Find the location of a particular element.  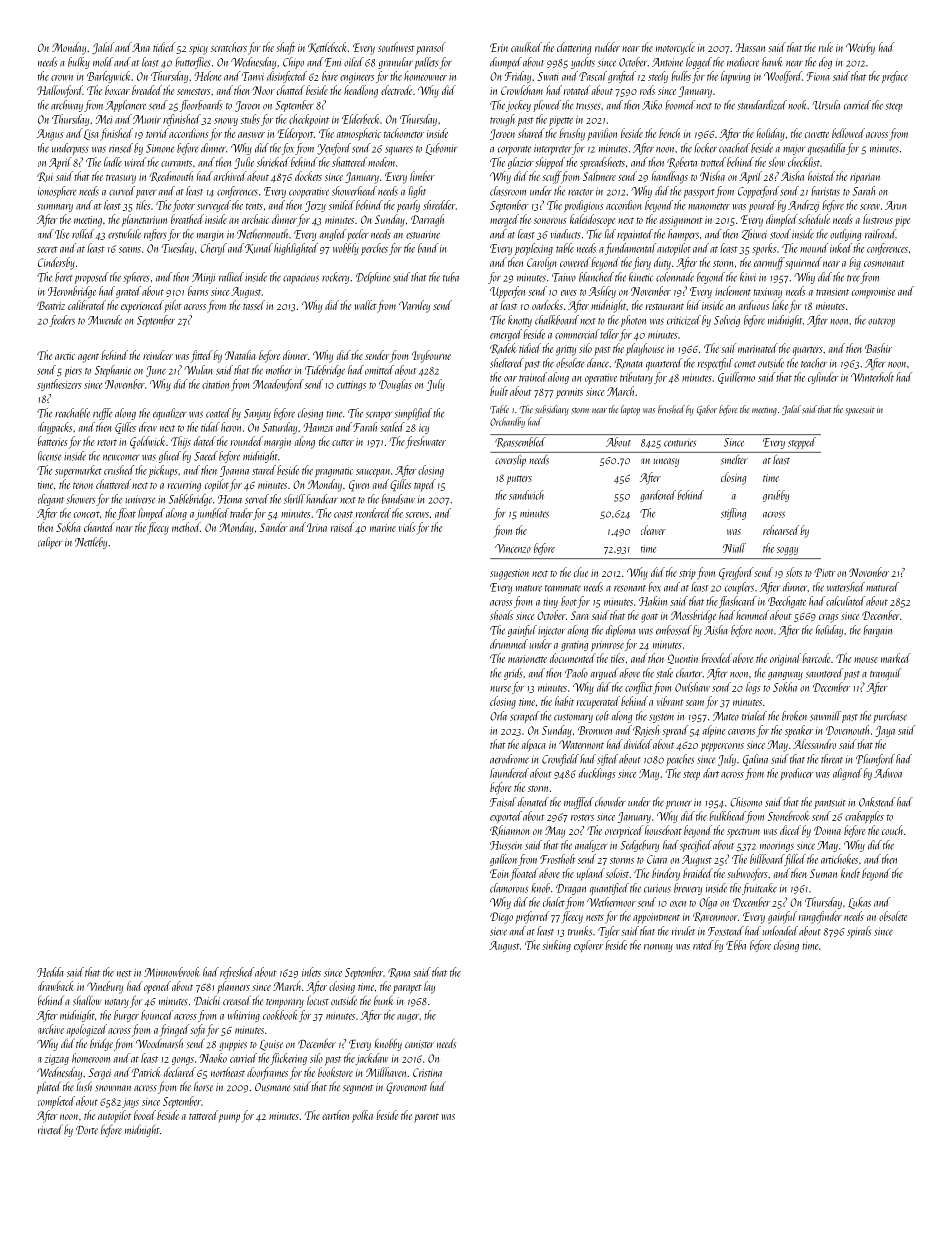

parasol is located at coordinates (431, 48).
